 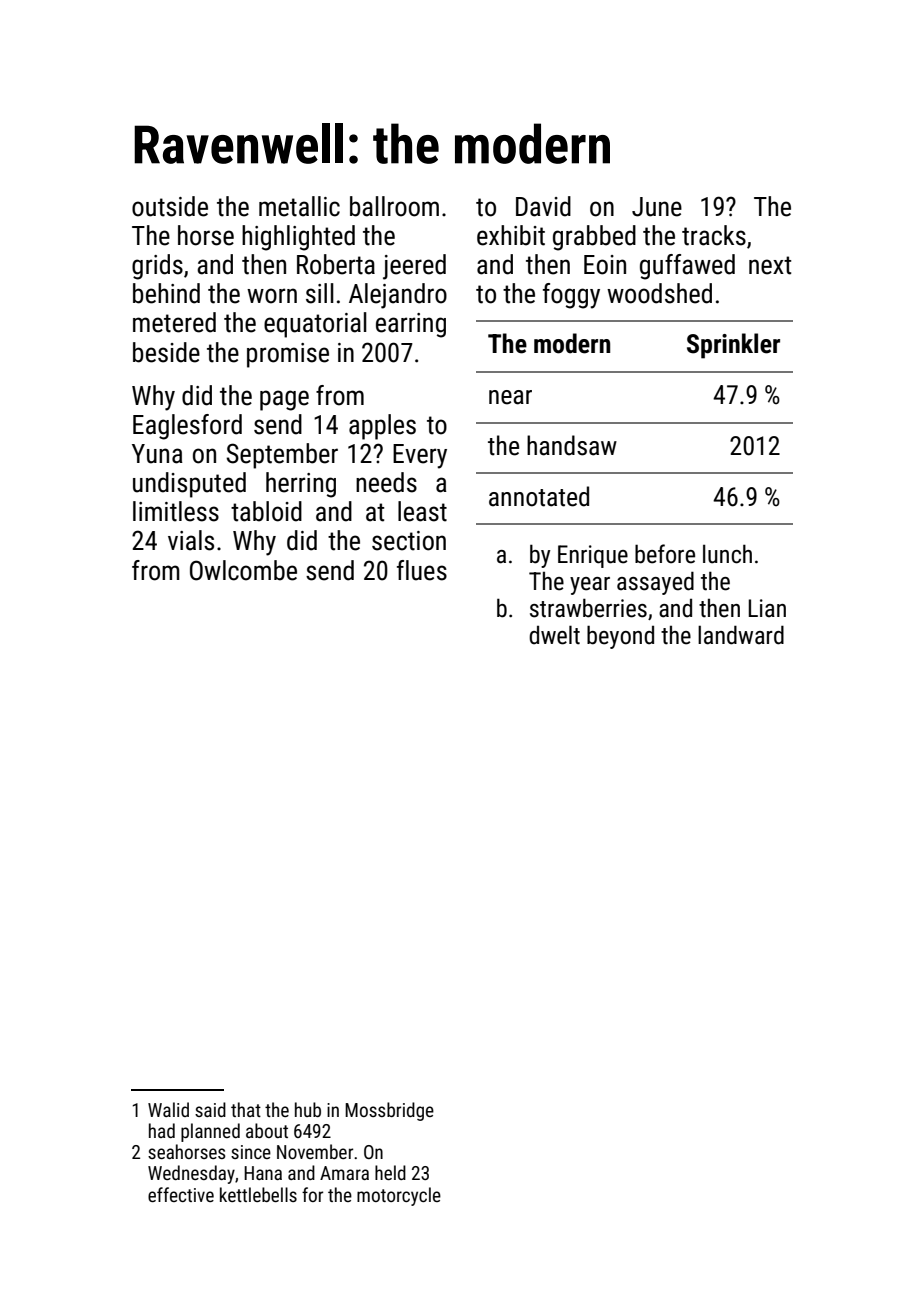 What do you see at coordinates (315, 325) in the document?
I see `equatorial` at bounding box center [315, 325].
